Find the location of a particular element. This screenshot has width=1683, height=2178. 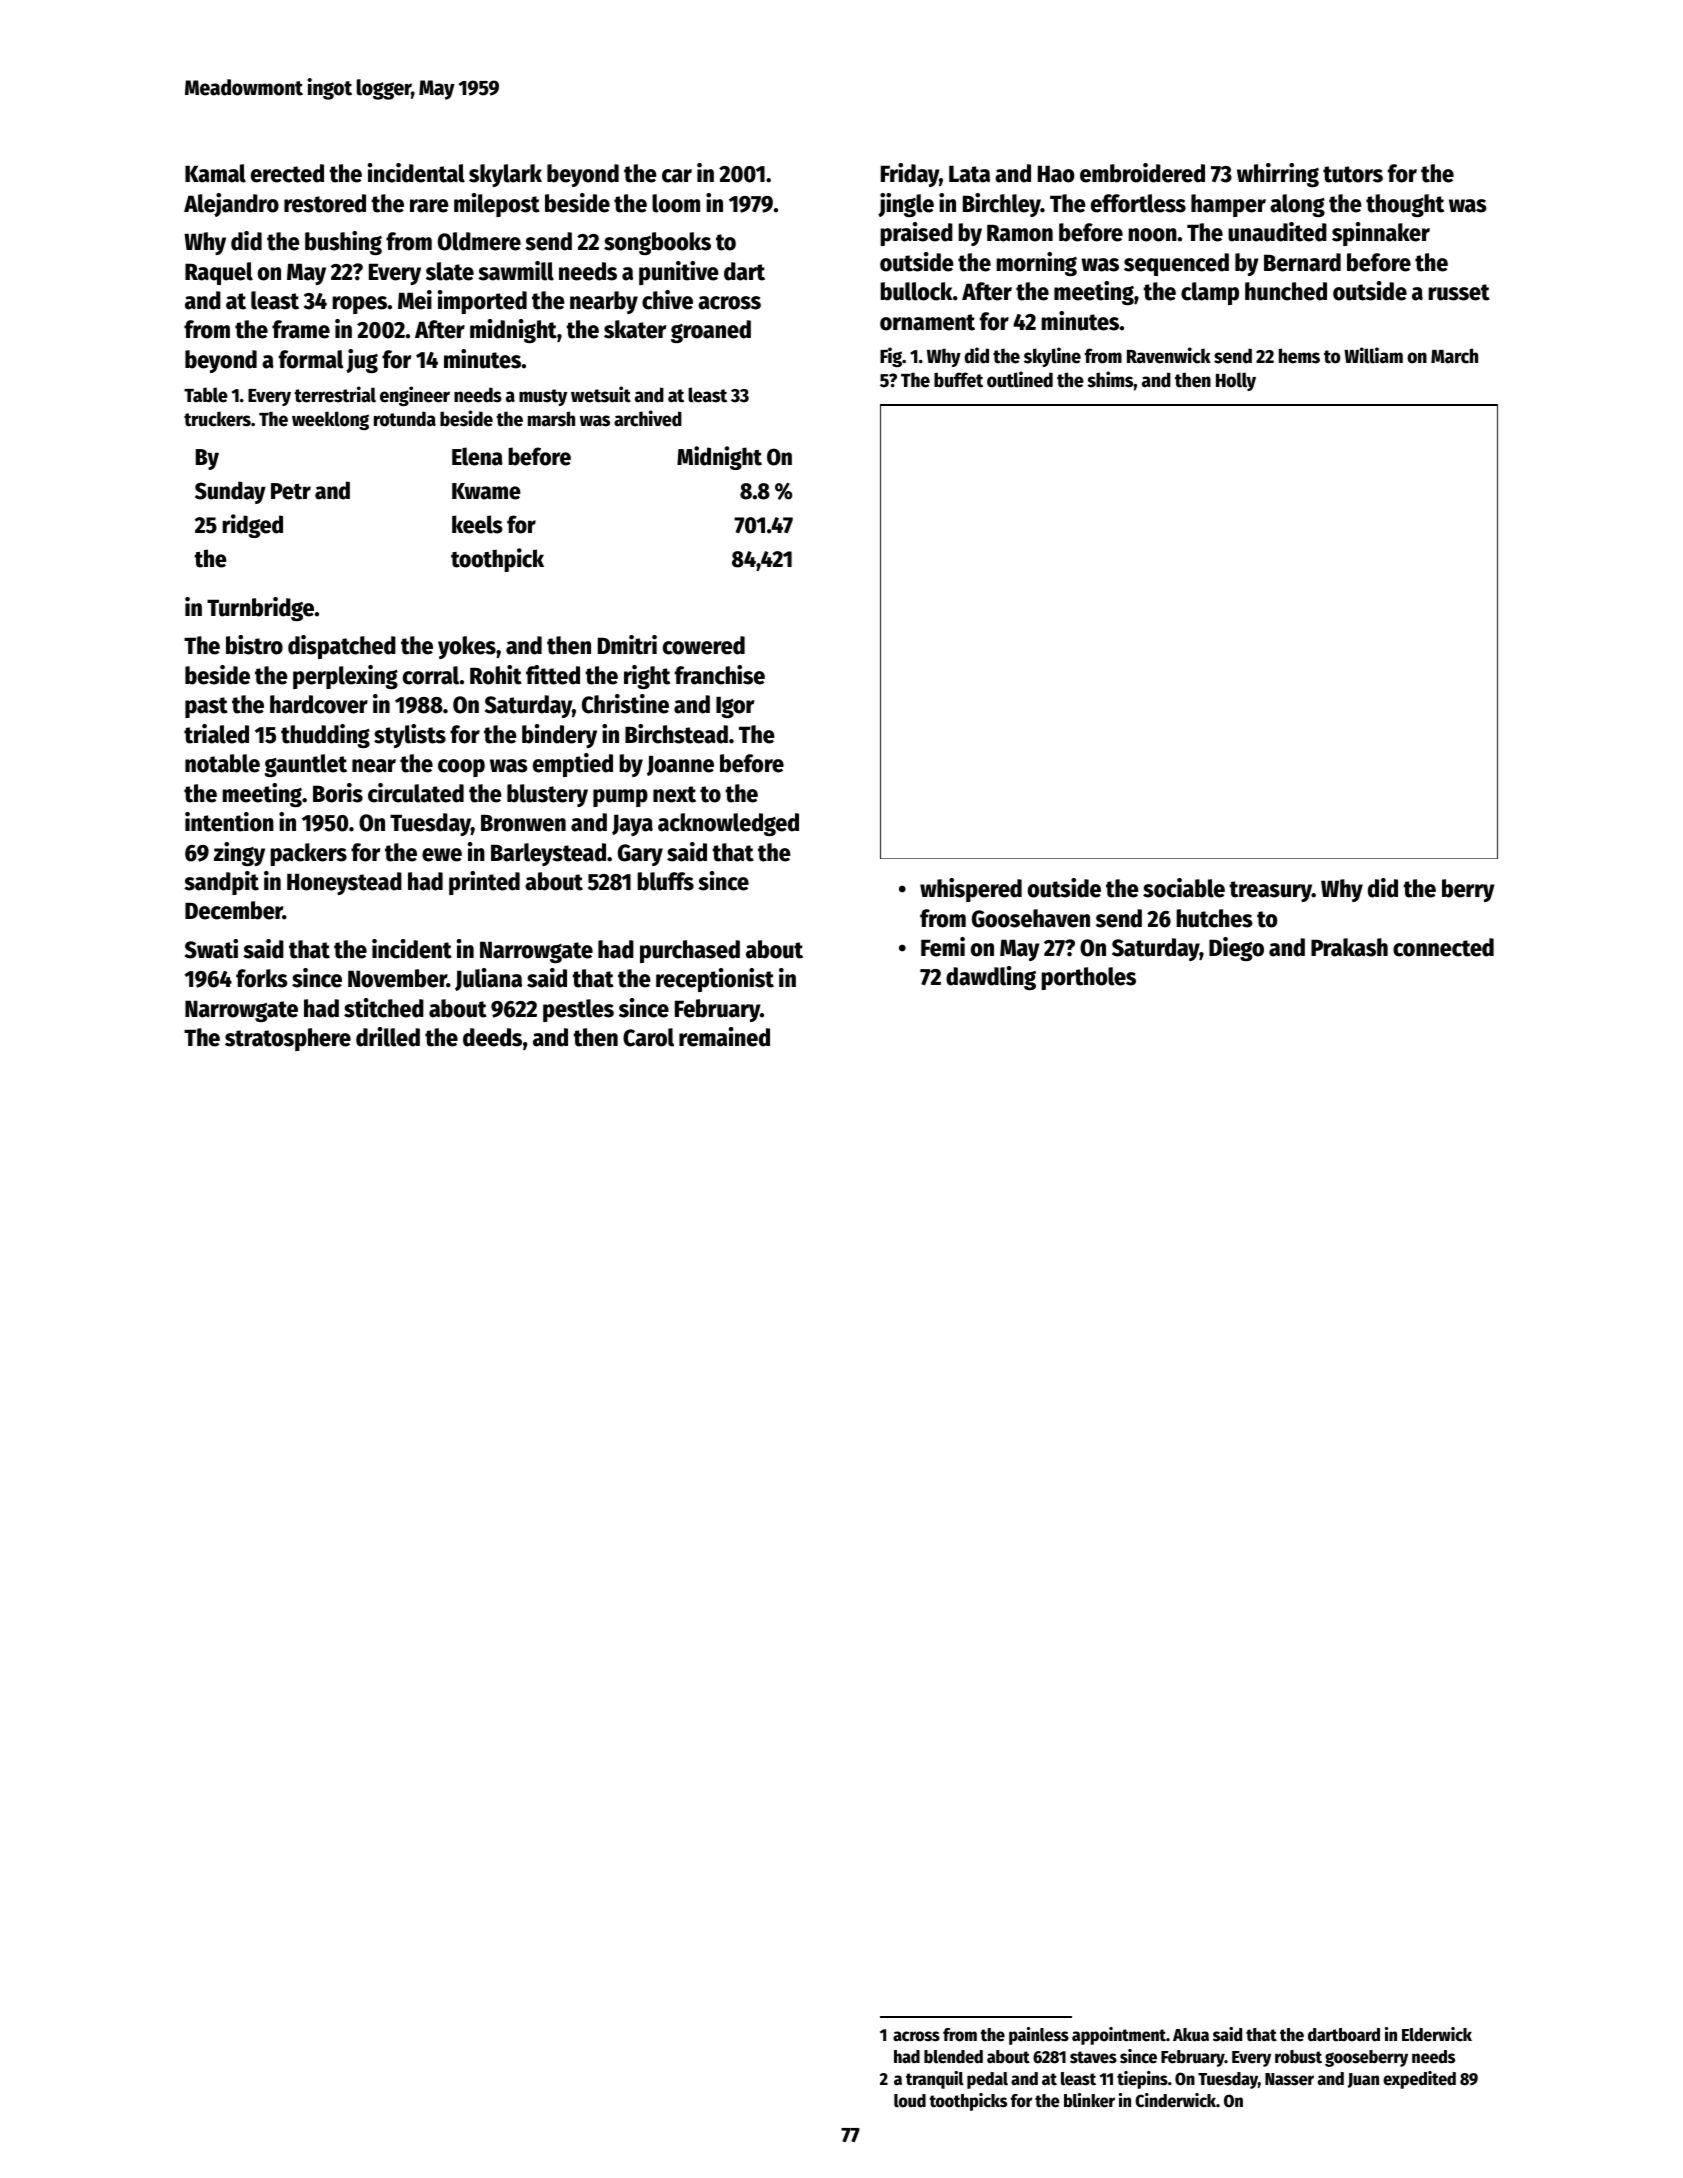

March is located at coordinates (1454, 356).
